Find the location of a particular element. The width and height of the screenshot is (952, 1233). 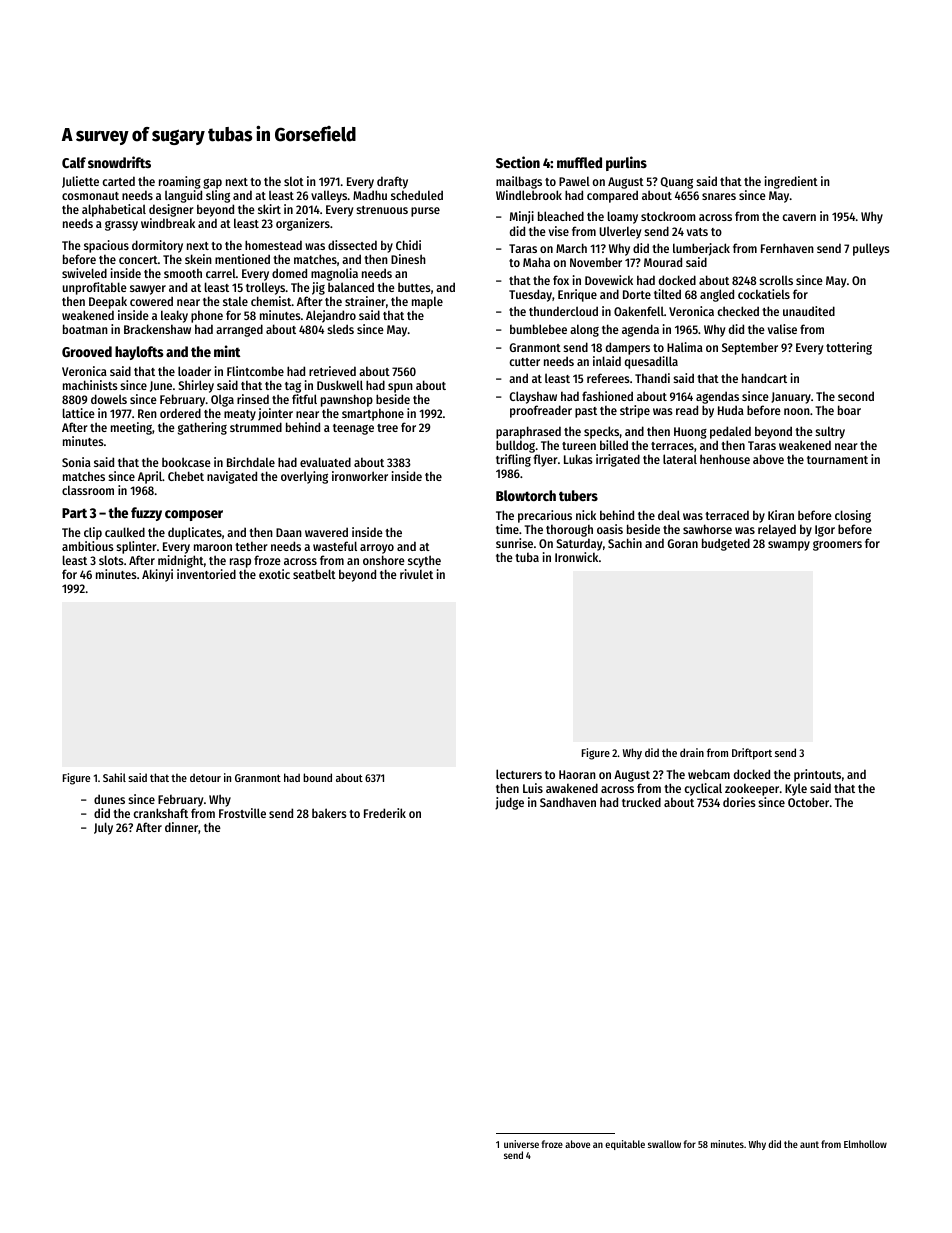

Halima is located at coordinates (685, 347).
